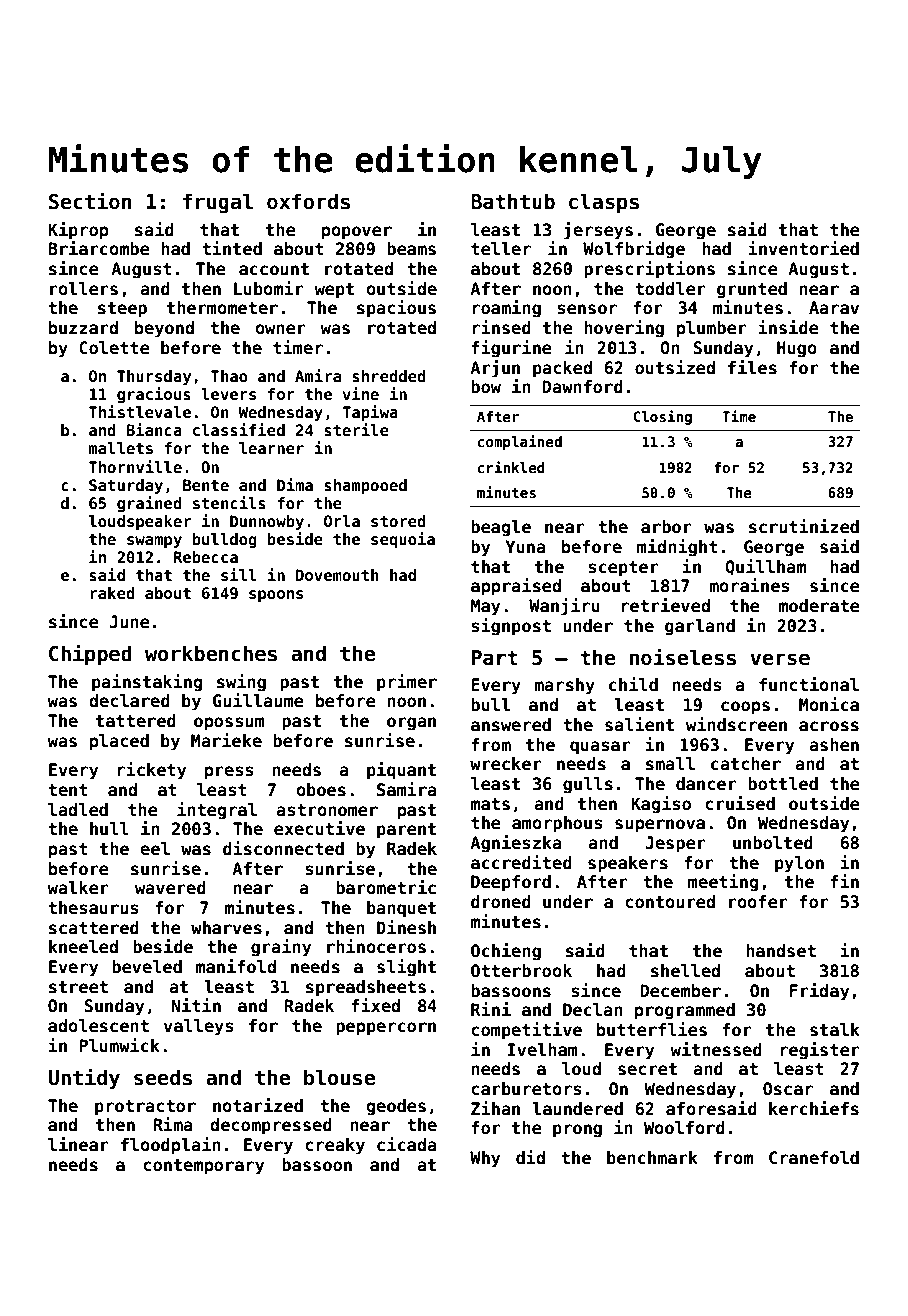  Describe the element at coordinates (804, 248) in the screenshot. I see `inventoried` at that location.
